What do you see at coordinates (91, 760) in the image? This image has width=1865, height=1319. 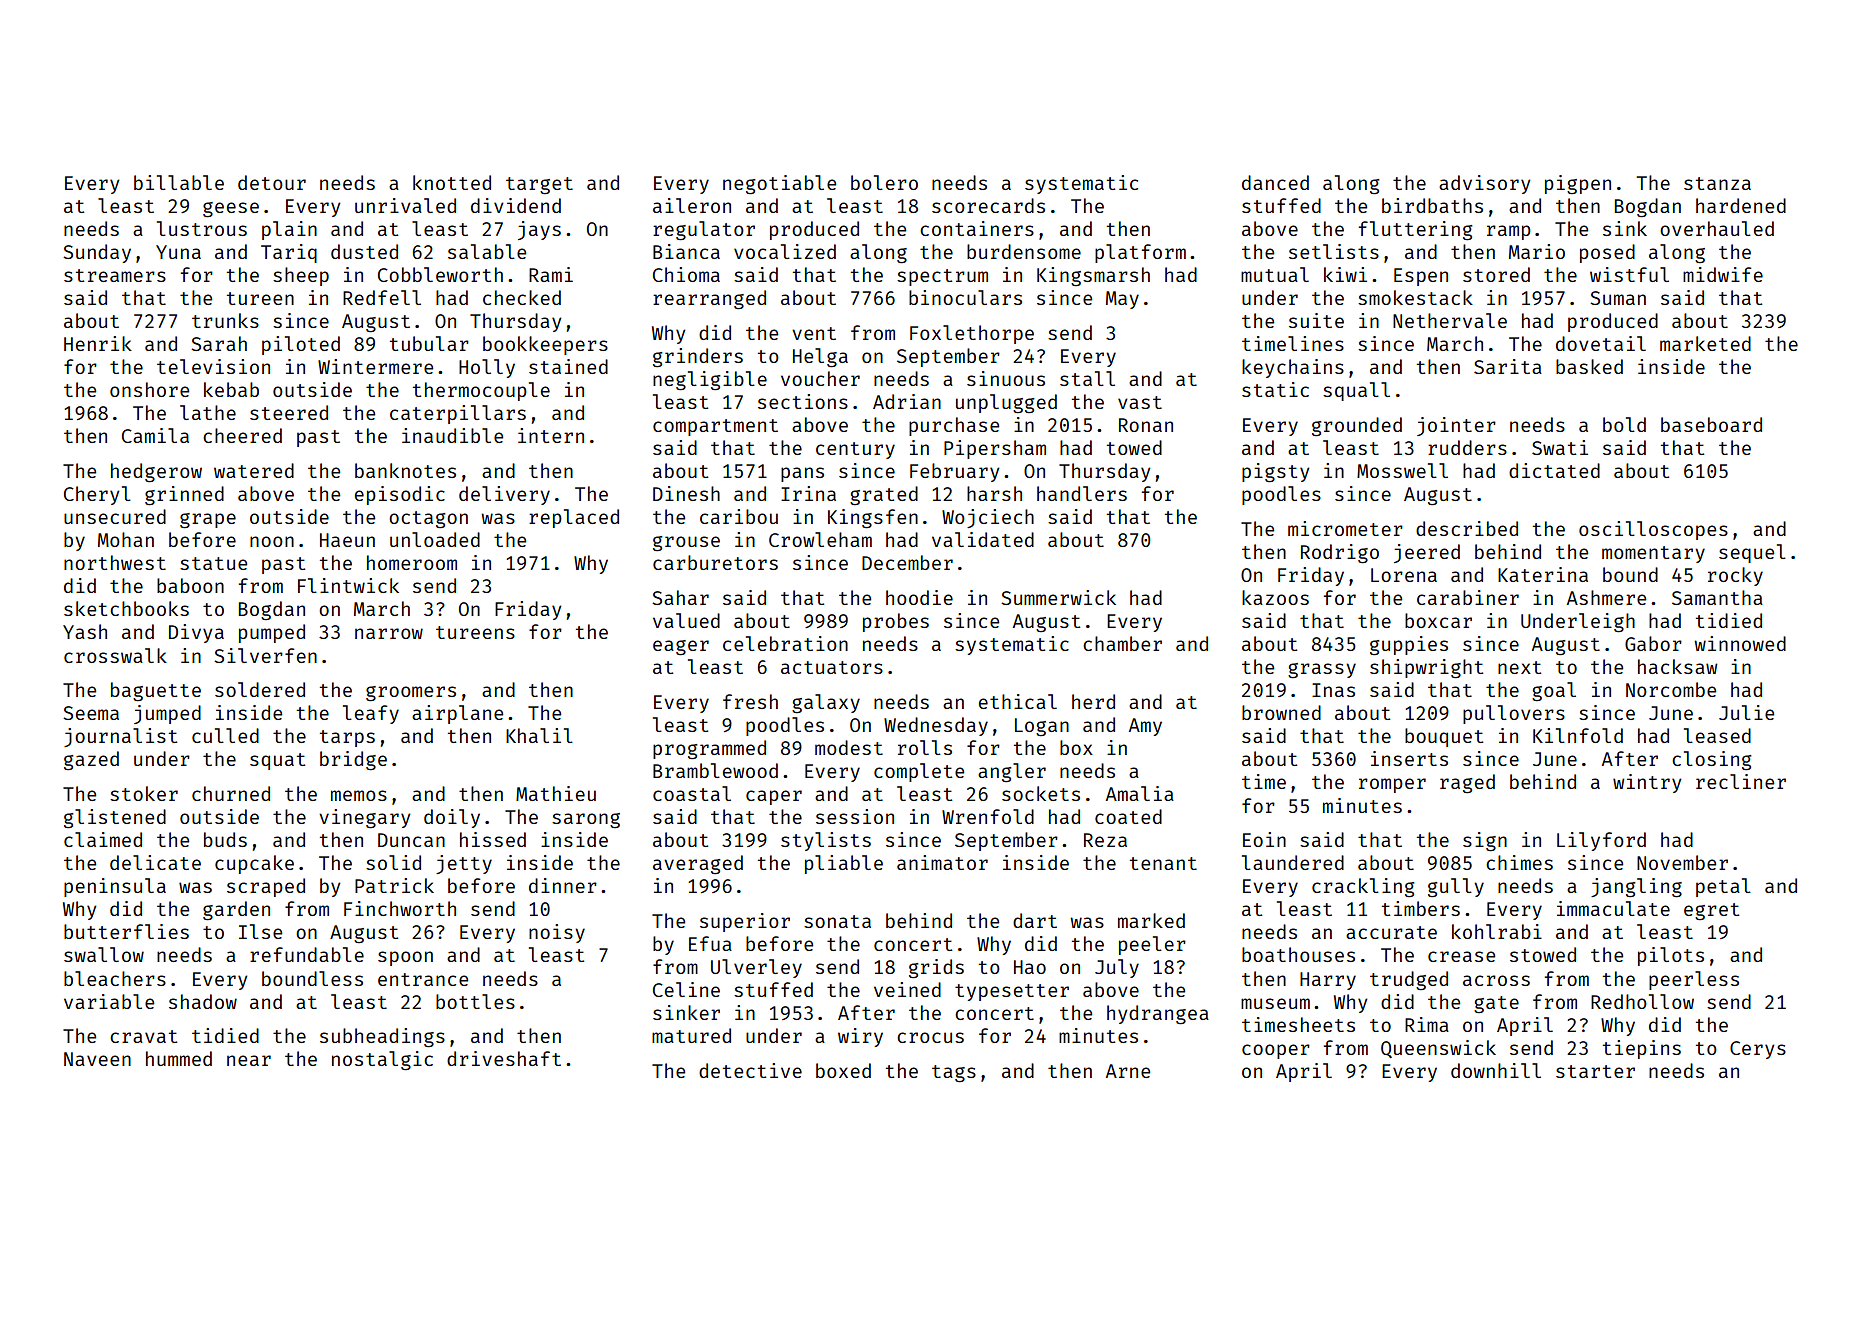 I see `gazed` at bounding box center [91, 760].
